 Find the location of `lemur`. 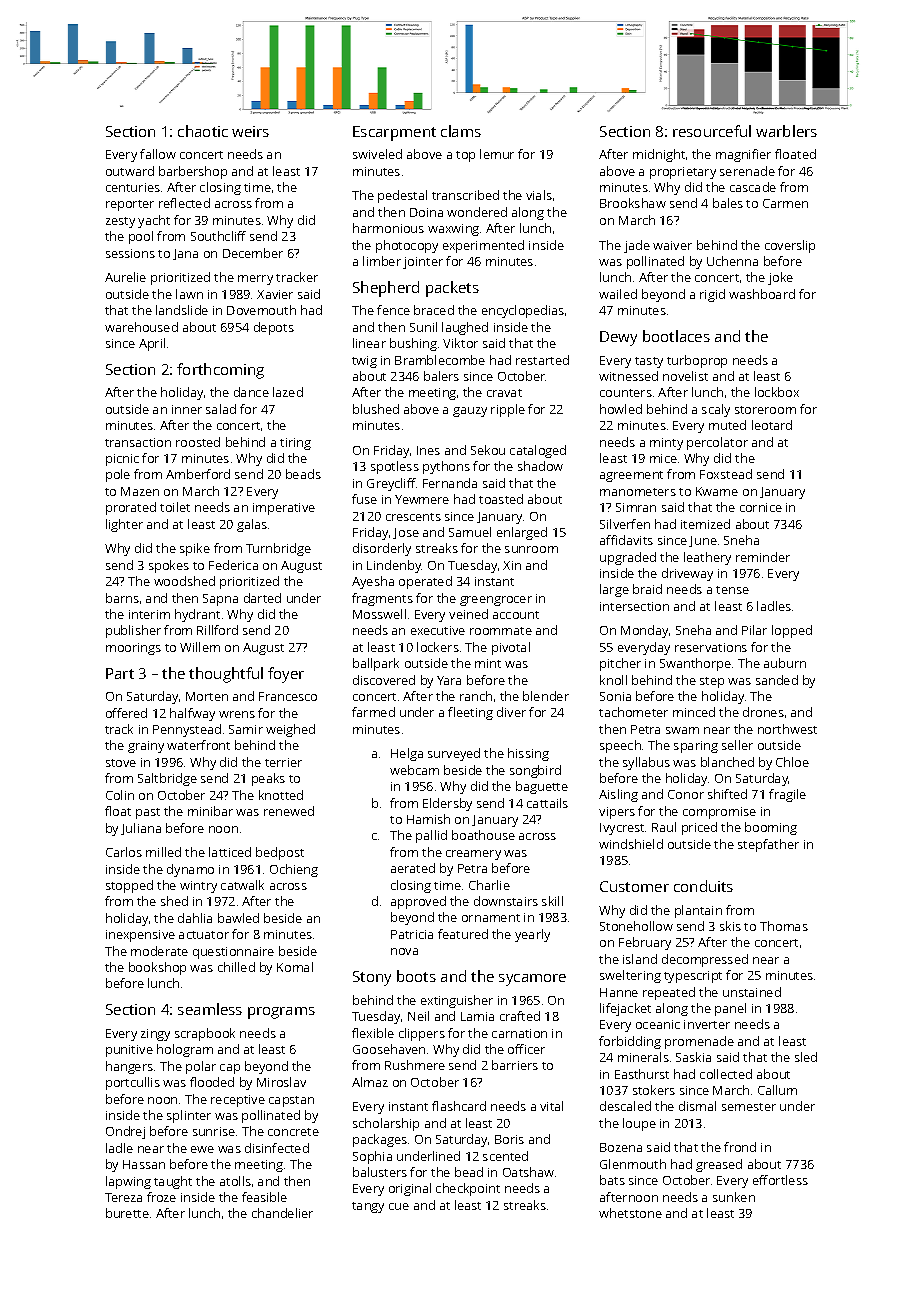

lemur is located at coordinates (497, 154).
